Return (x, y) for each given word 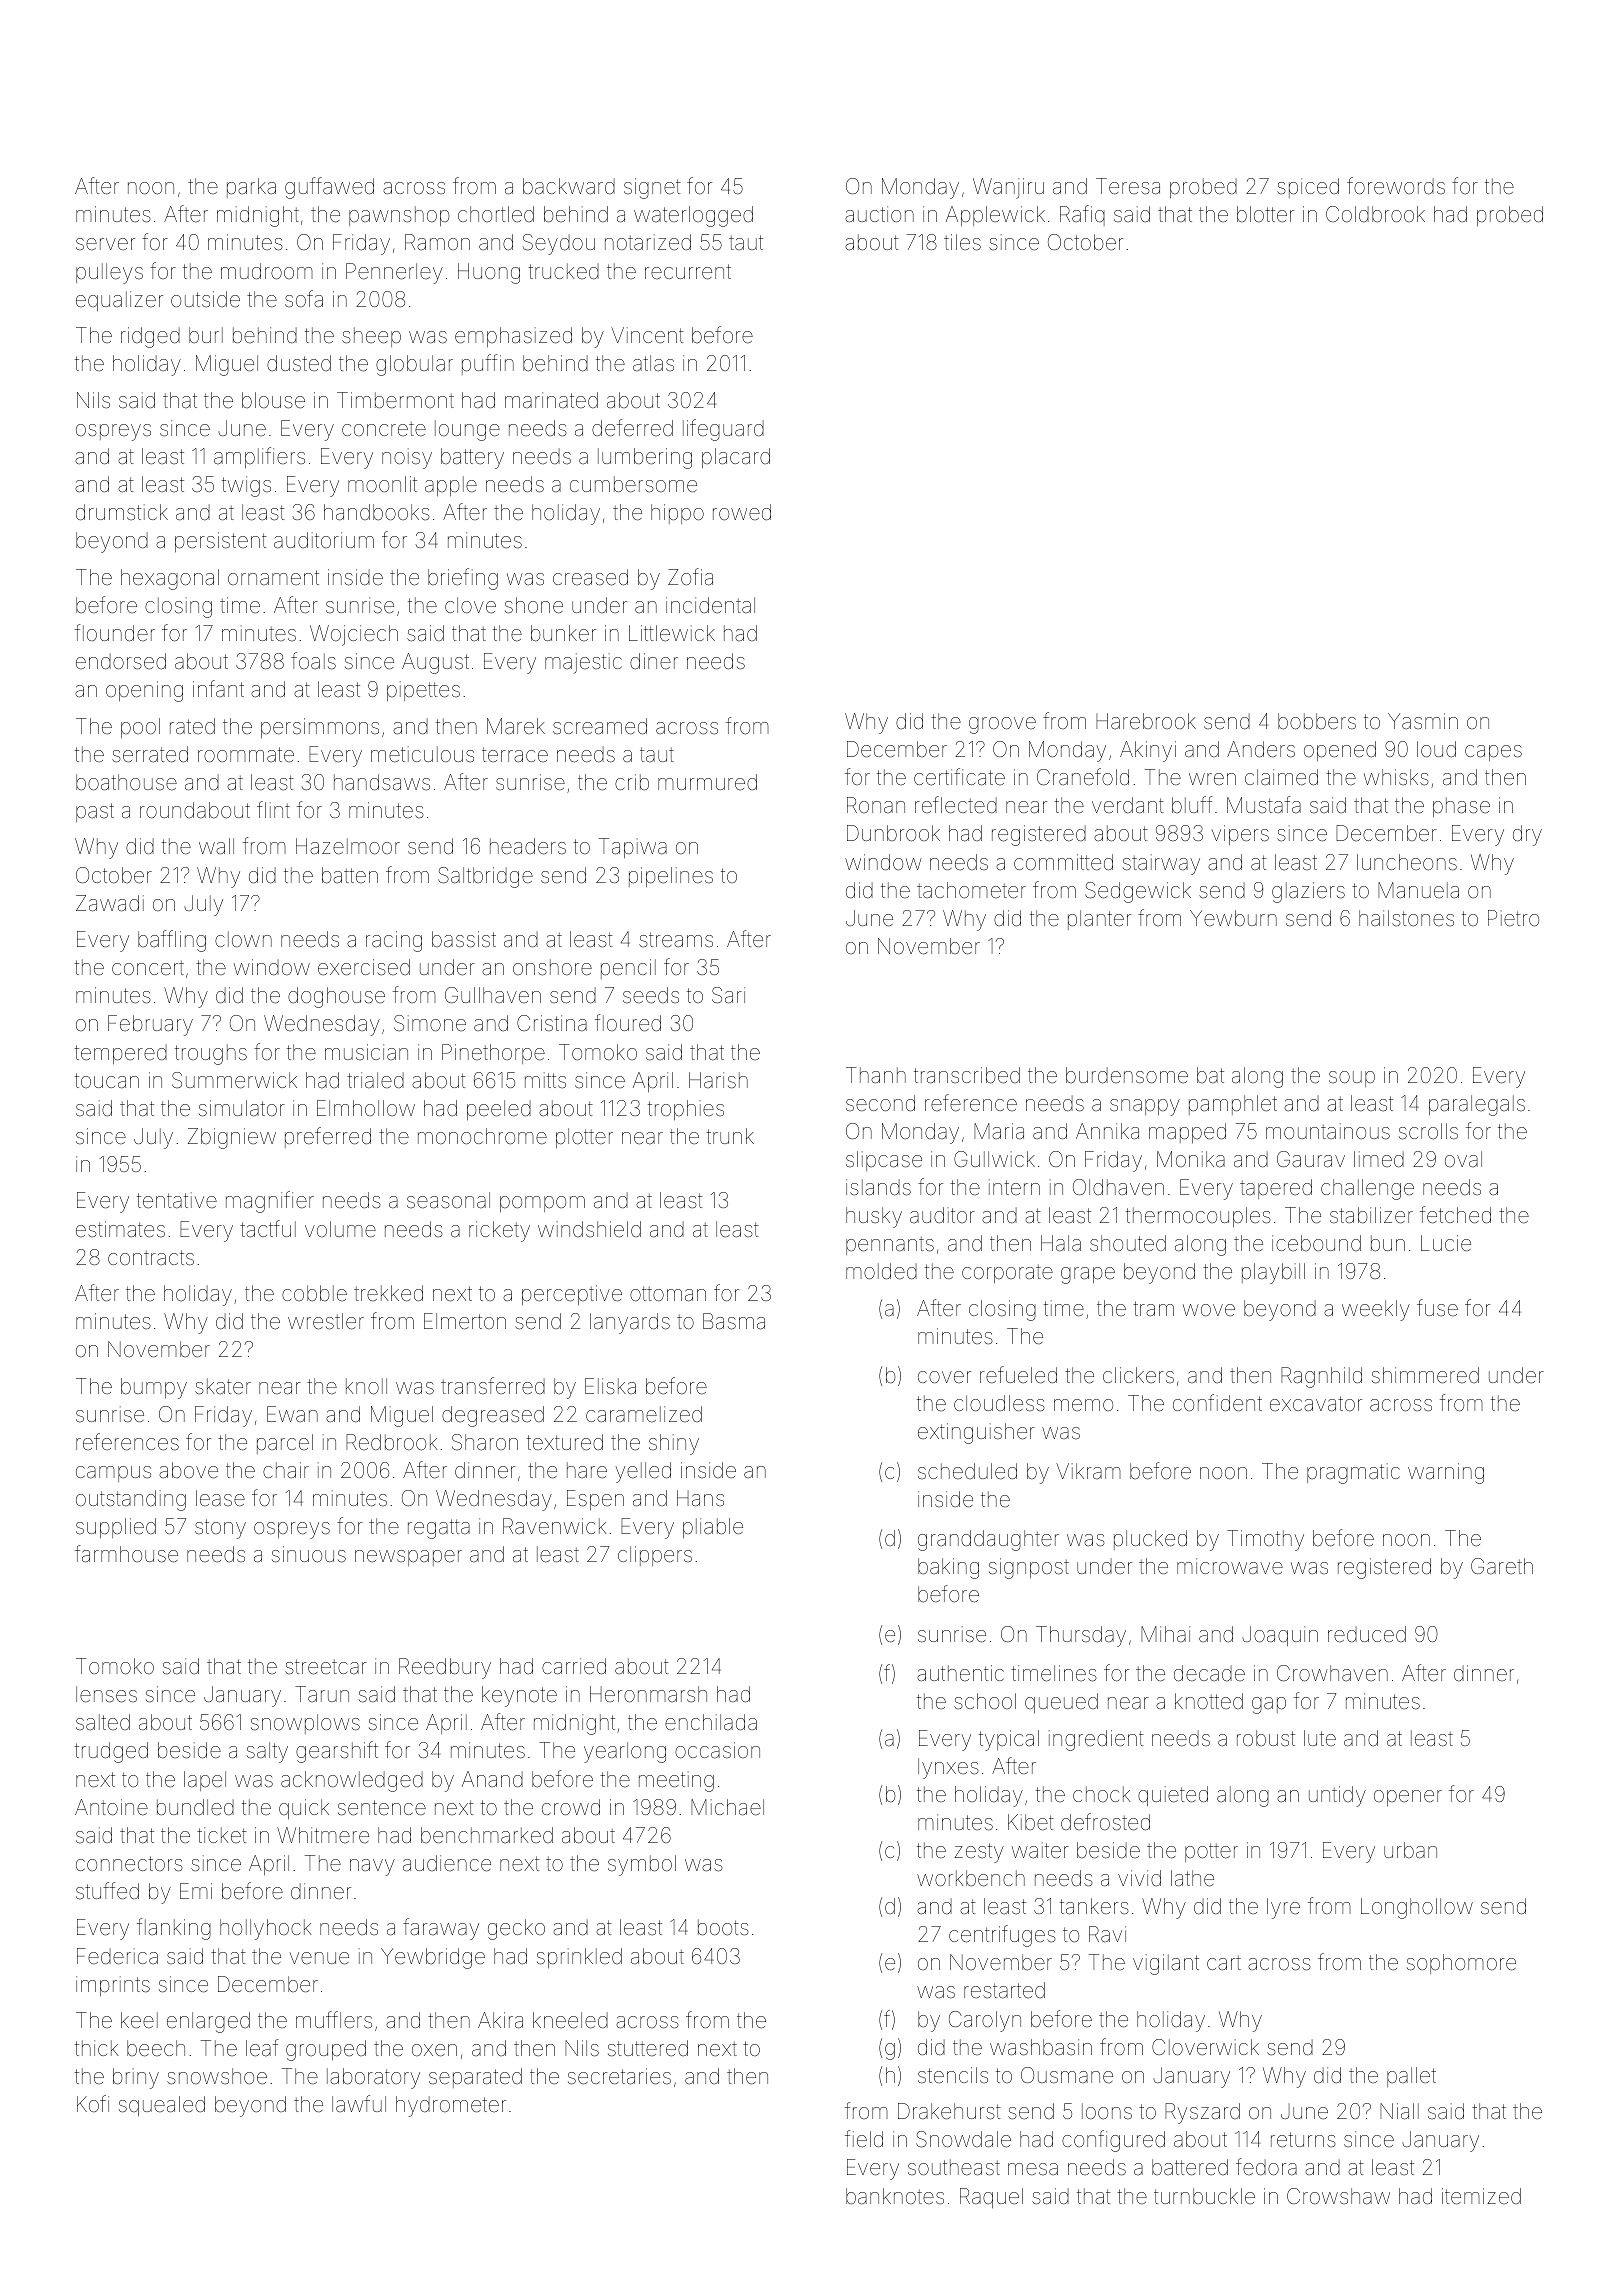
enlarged (208, 2022)
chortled (496, 214)
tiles (962, 242)
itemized (1481, 2196)
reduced (1367, 1634)
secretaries (619, 2076)
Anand (492, 1779)
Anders (1261, 749)
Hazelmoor (348, 846)
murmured (707, 782)
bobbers (1317, 721)
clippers (655, 1556)
